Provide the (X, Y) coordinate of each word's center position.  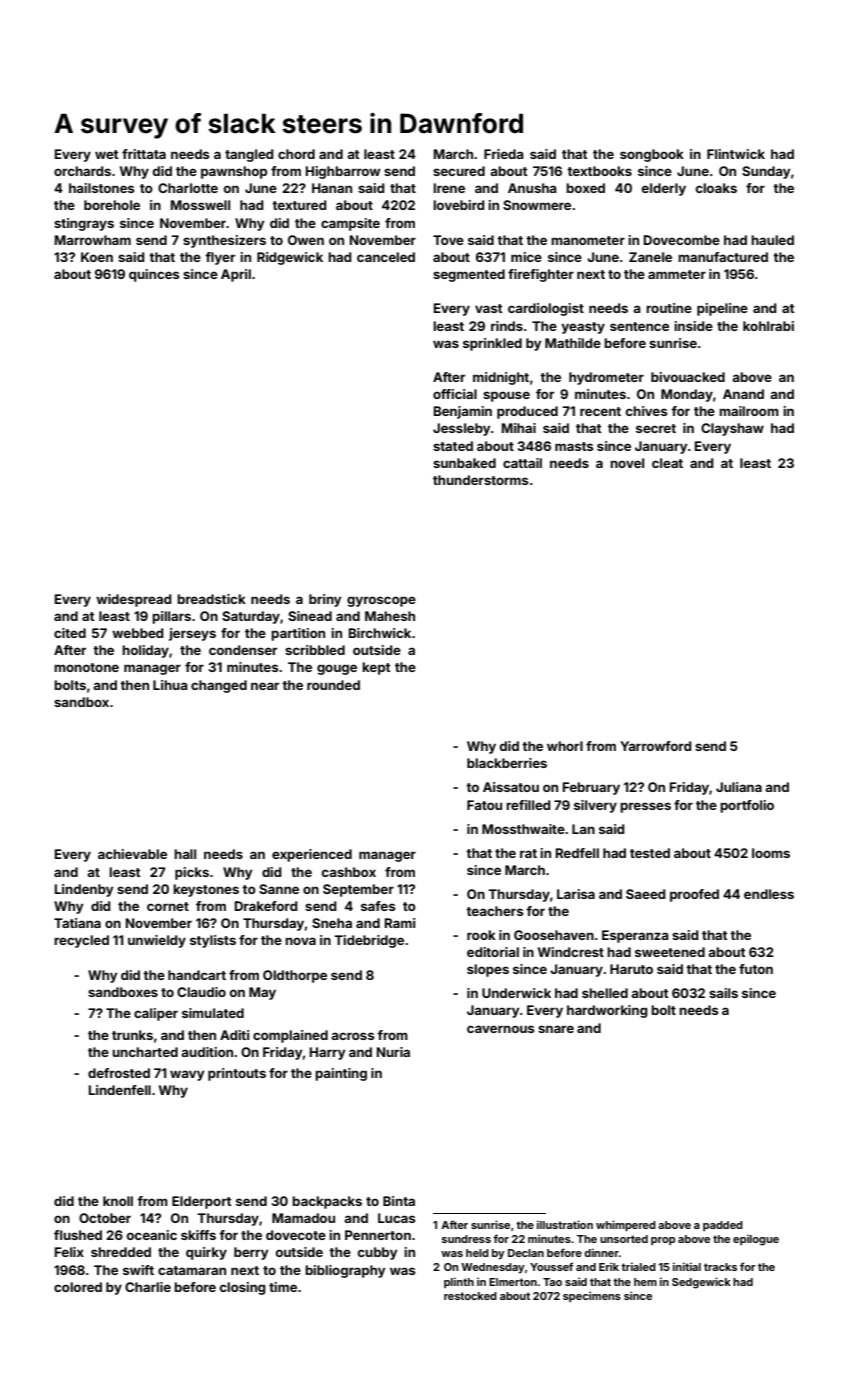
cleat (667, 463)
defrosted (119, 1073)
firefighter (541, 275)
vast (489, 308)
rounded (333, 685)
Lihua (170, 685)
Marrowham (93, 240)
